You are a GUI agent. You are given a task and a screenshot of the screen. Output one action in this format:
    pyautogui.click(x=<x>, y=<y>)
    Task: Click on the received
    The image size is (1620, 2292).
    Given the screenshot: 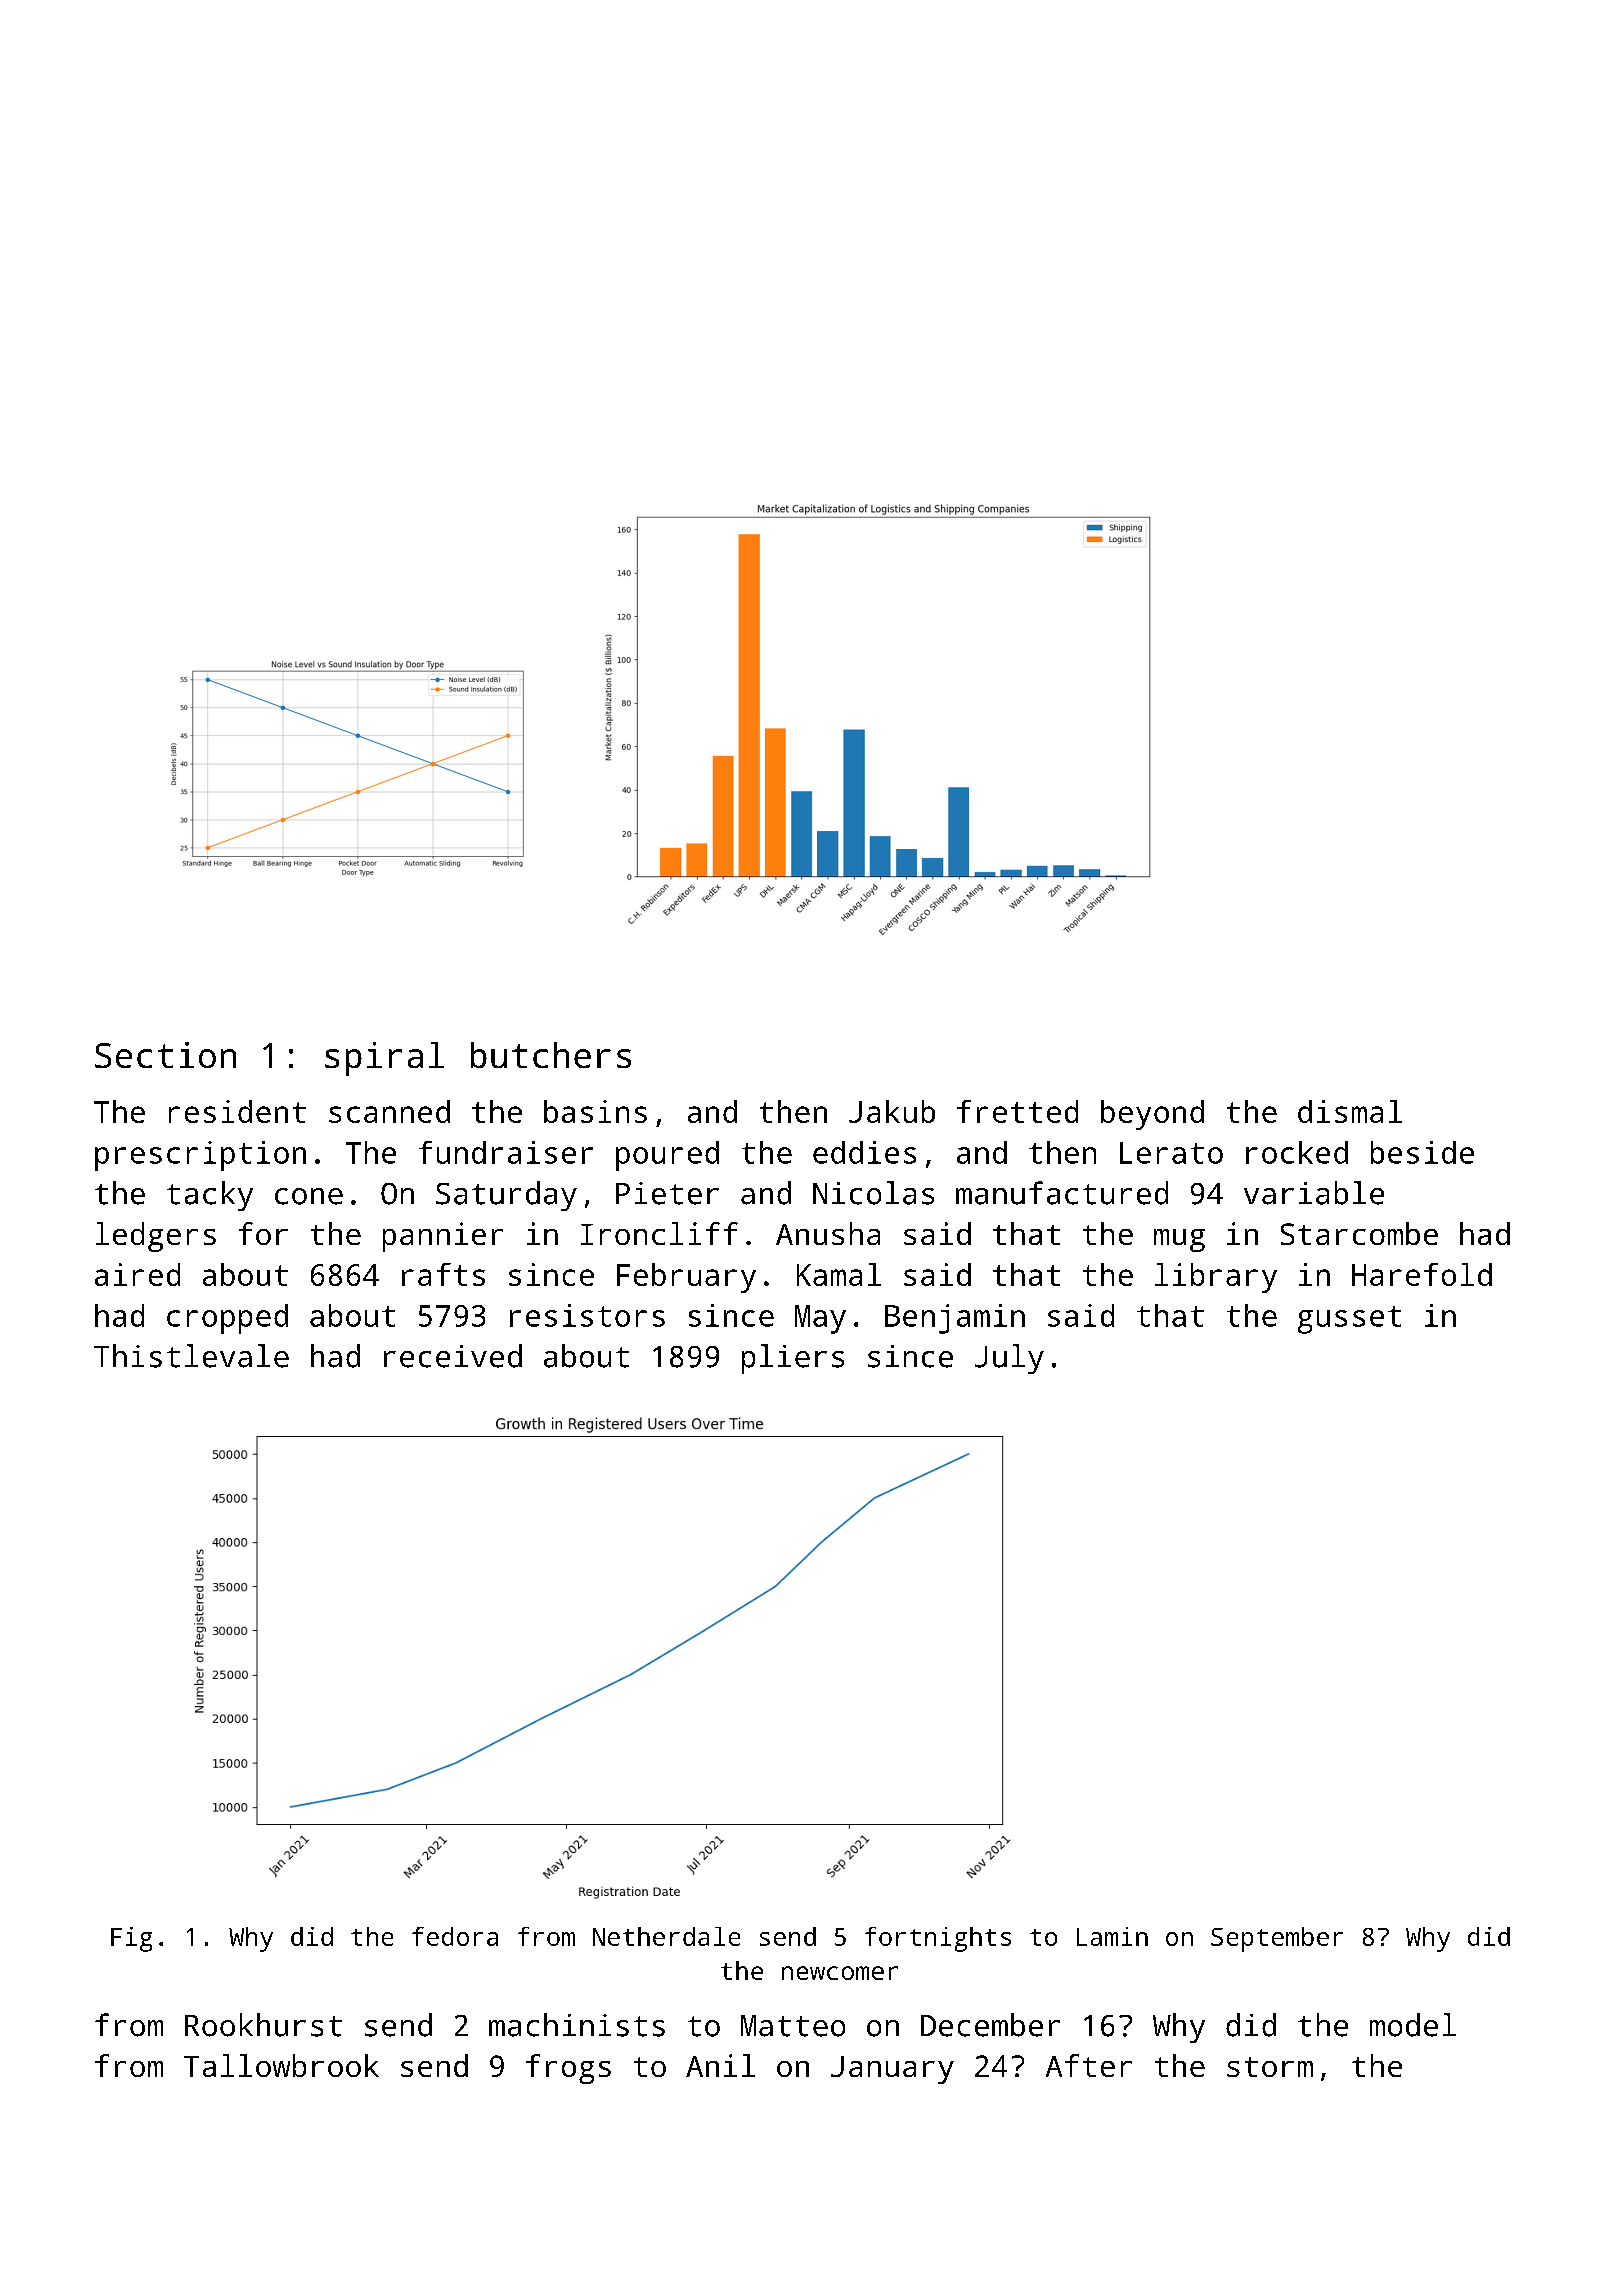 What is the action you would take?
    pyautogui.click(x=453, y=1356)
